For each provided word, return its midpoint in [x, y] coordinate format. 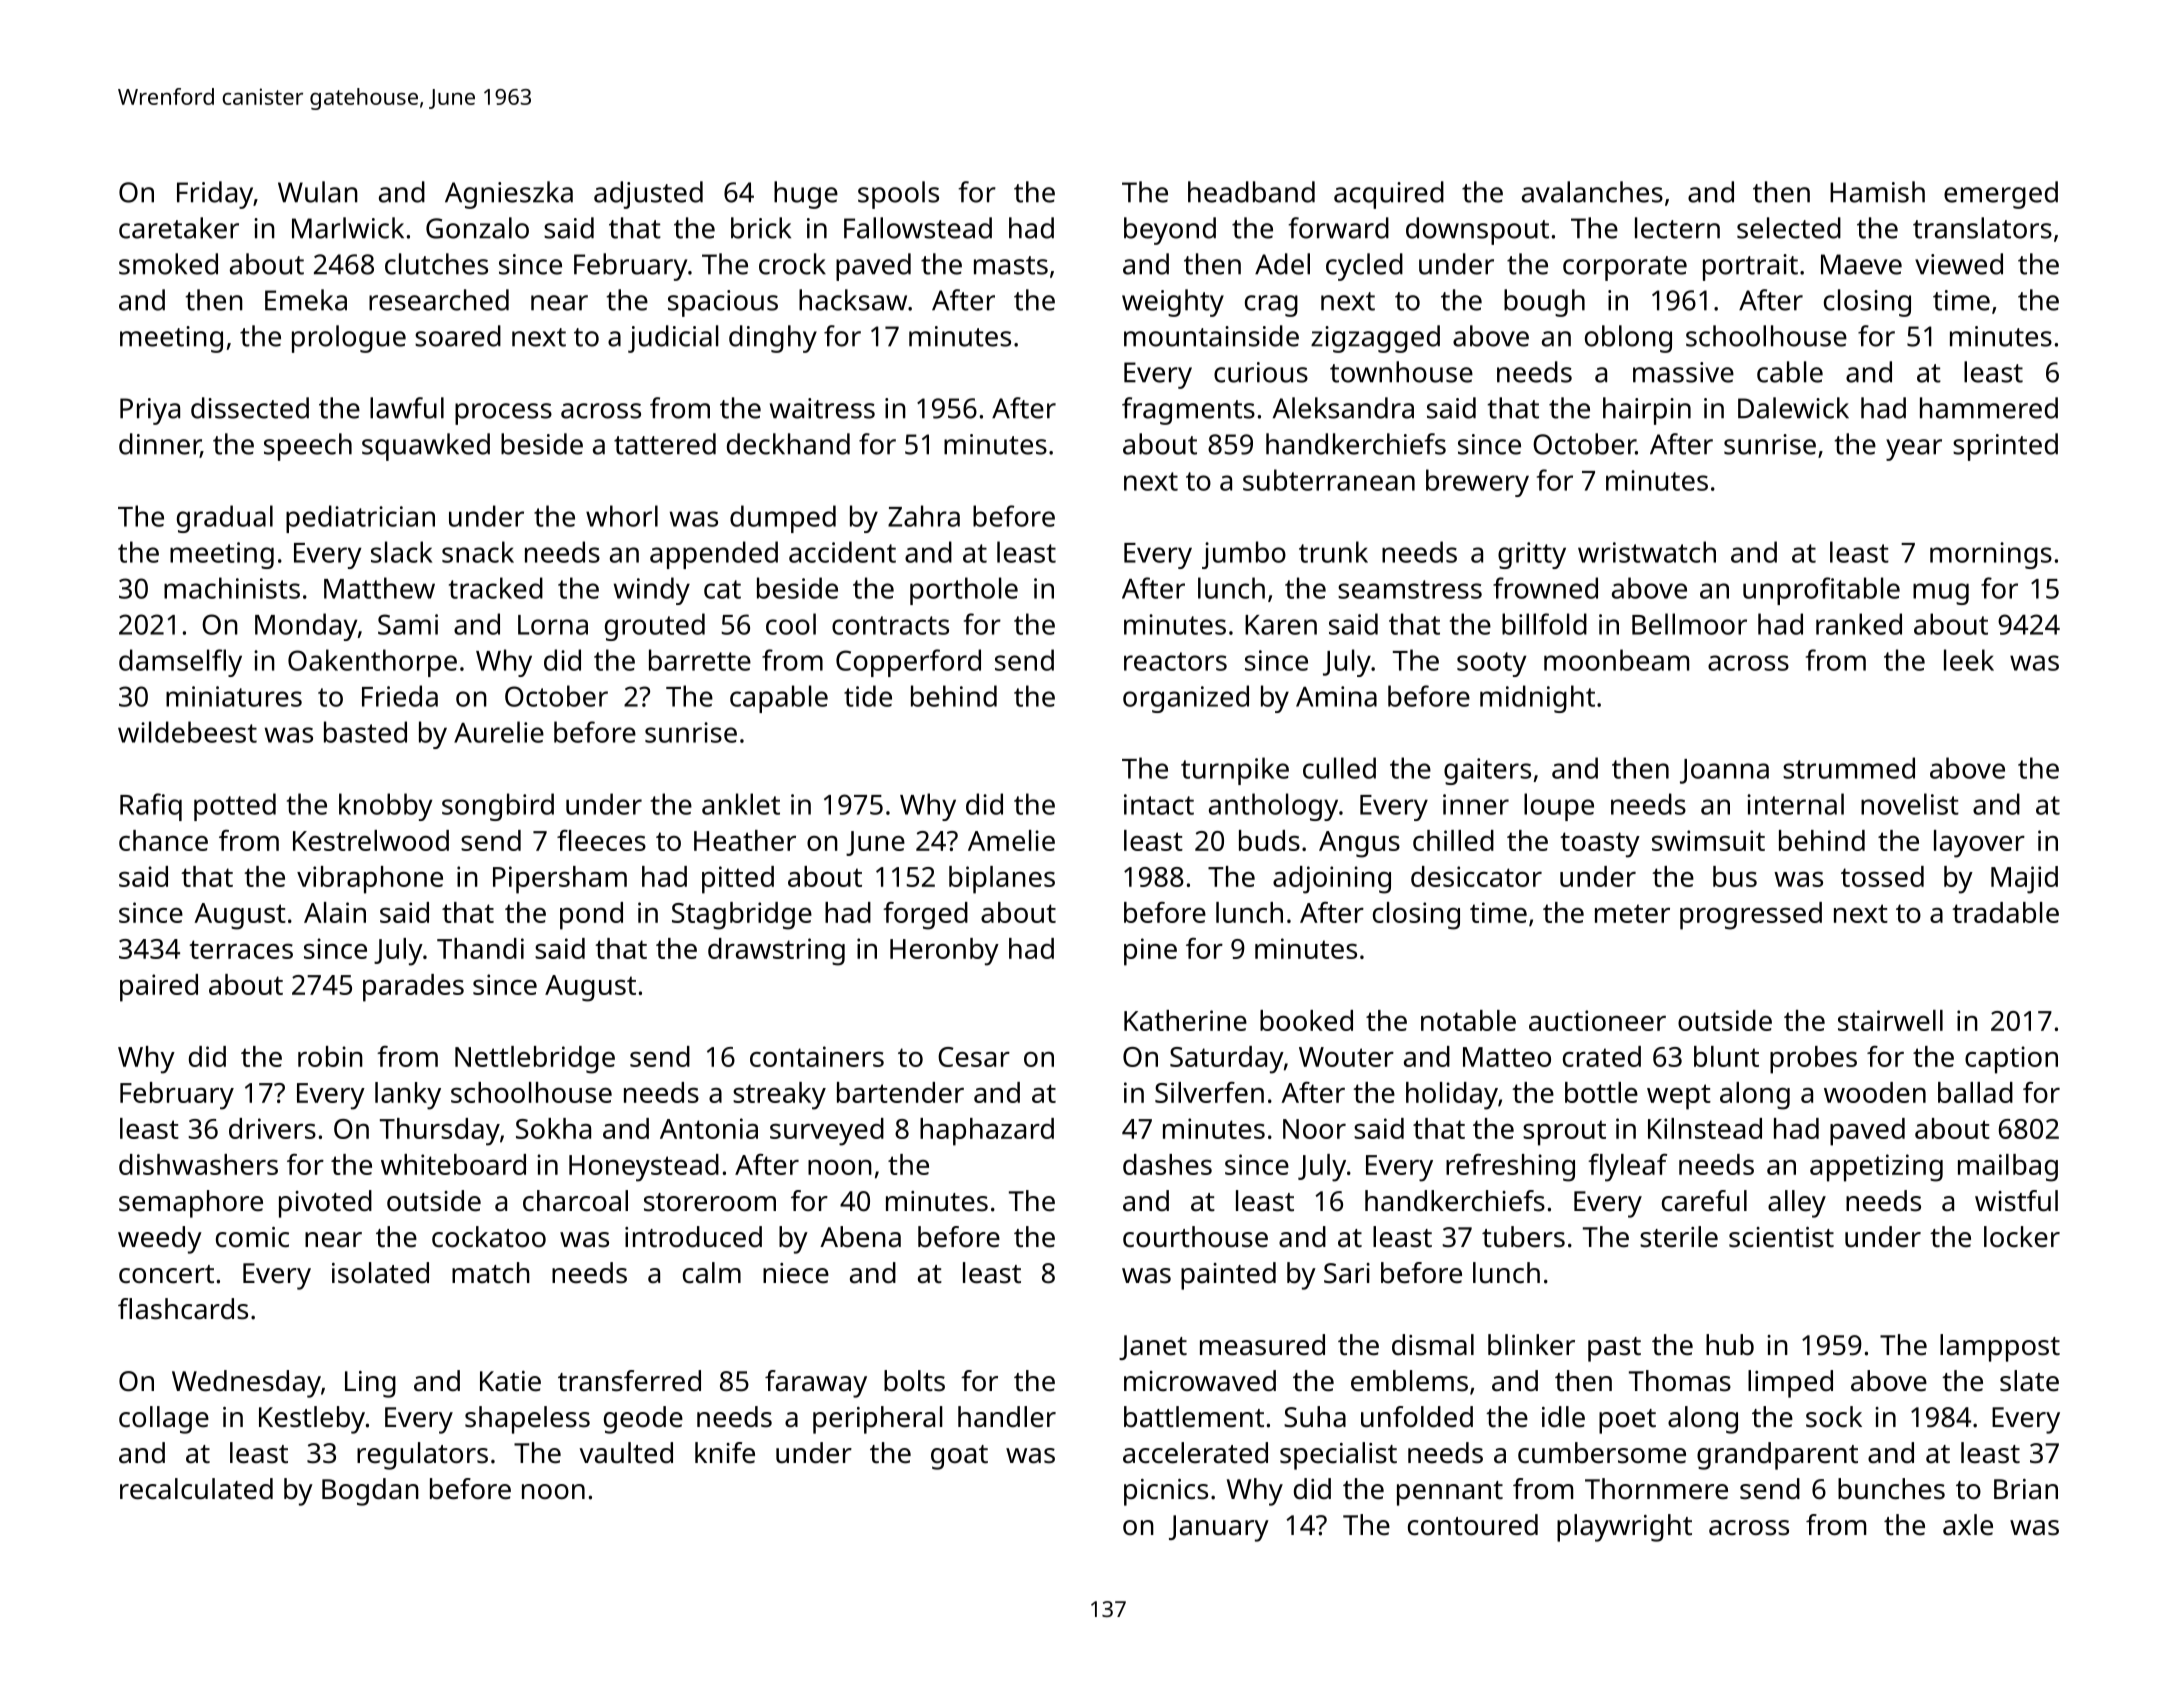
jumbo [1244, 555]
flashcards [183, 1309]
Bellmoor [1689, 624]
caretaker [179, 228]
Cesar [974, 1057]
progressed [1751, 916]
